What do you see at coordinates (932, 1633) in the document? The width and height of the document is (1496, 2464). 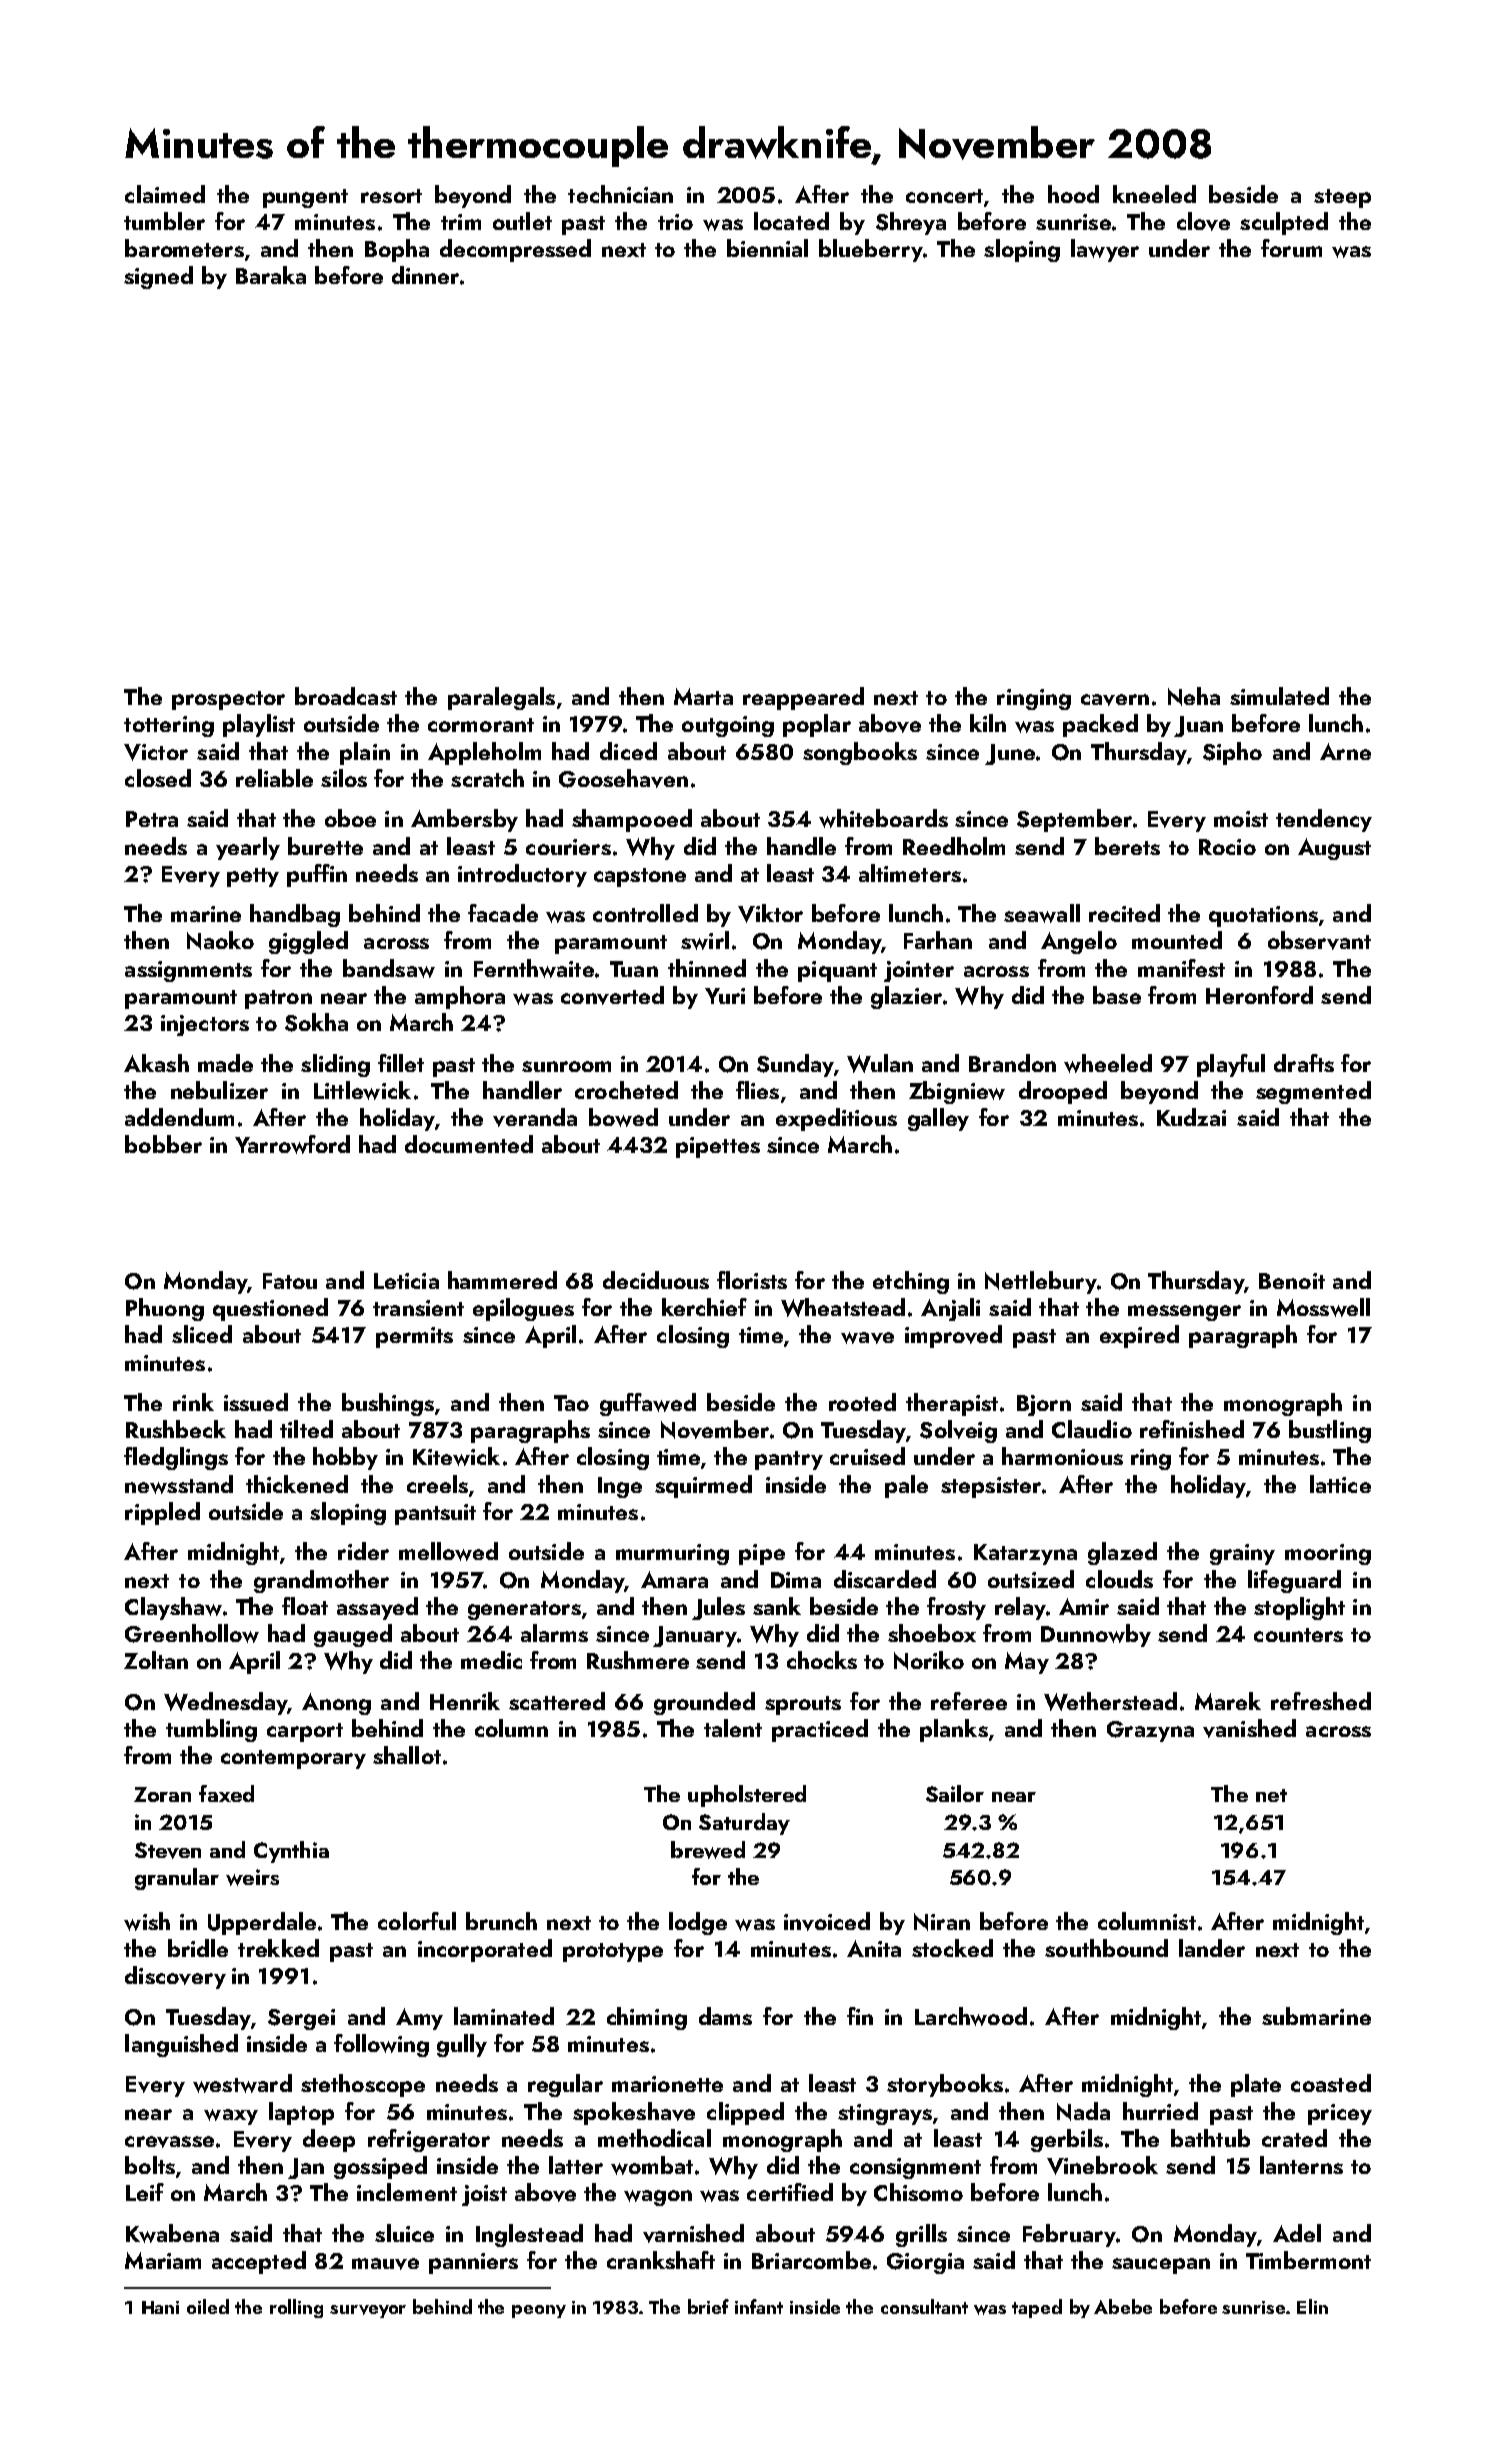 I see `shoebox` at bounding box center [932, 1633].
